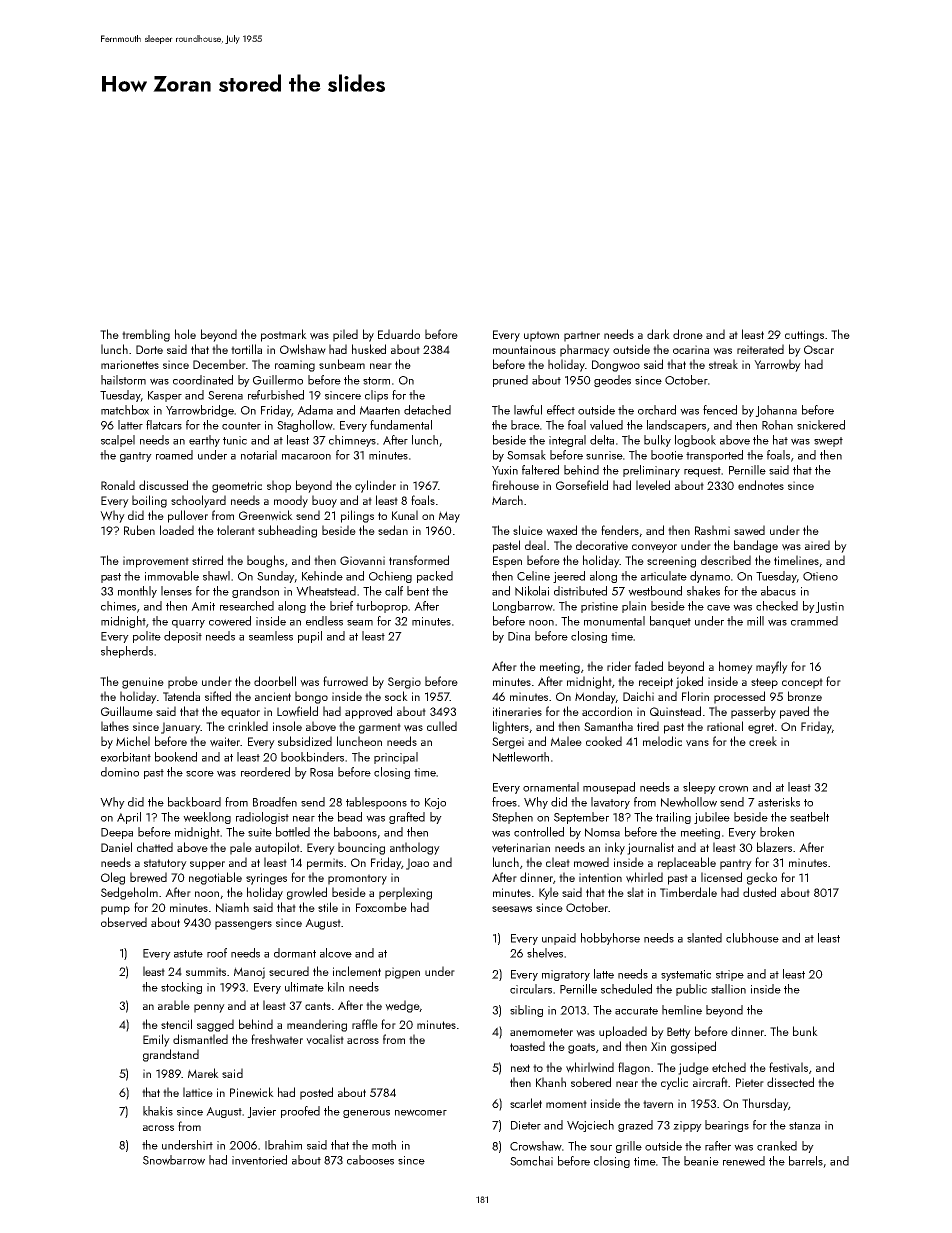 This image has height=1233, width=952. What do you see at coordinates (146, 335) in the image?
I see `trembling` at bounding box center [146, 335].
